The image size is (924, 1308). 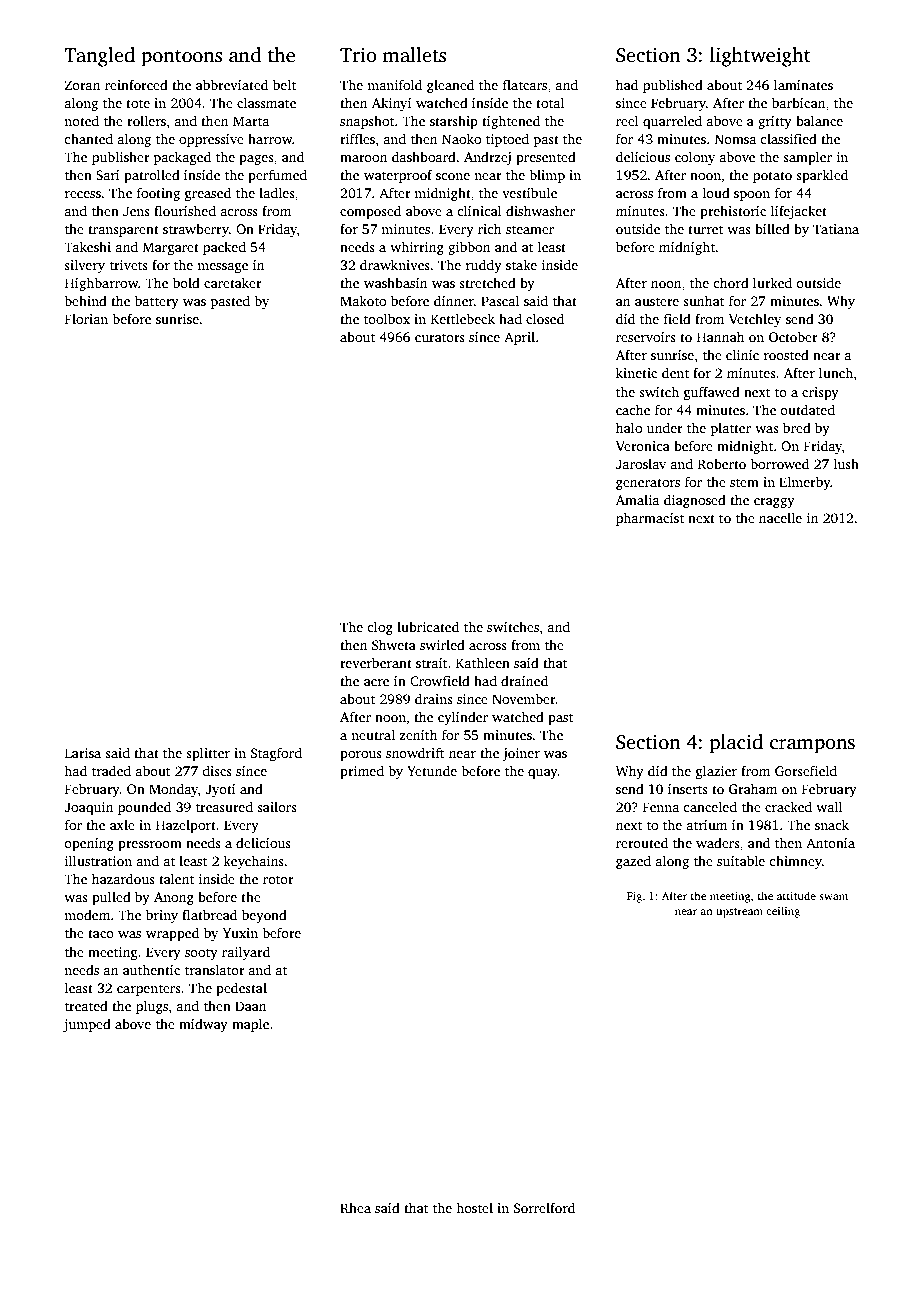 I want to click on suitable, so click(x=741, y=860).
